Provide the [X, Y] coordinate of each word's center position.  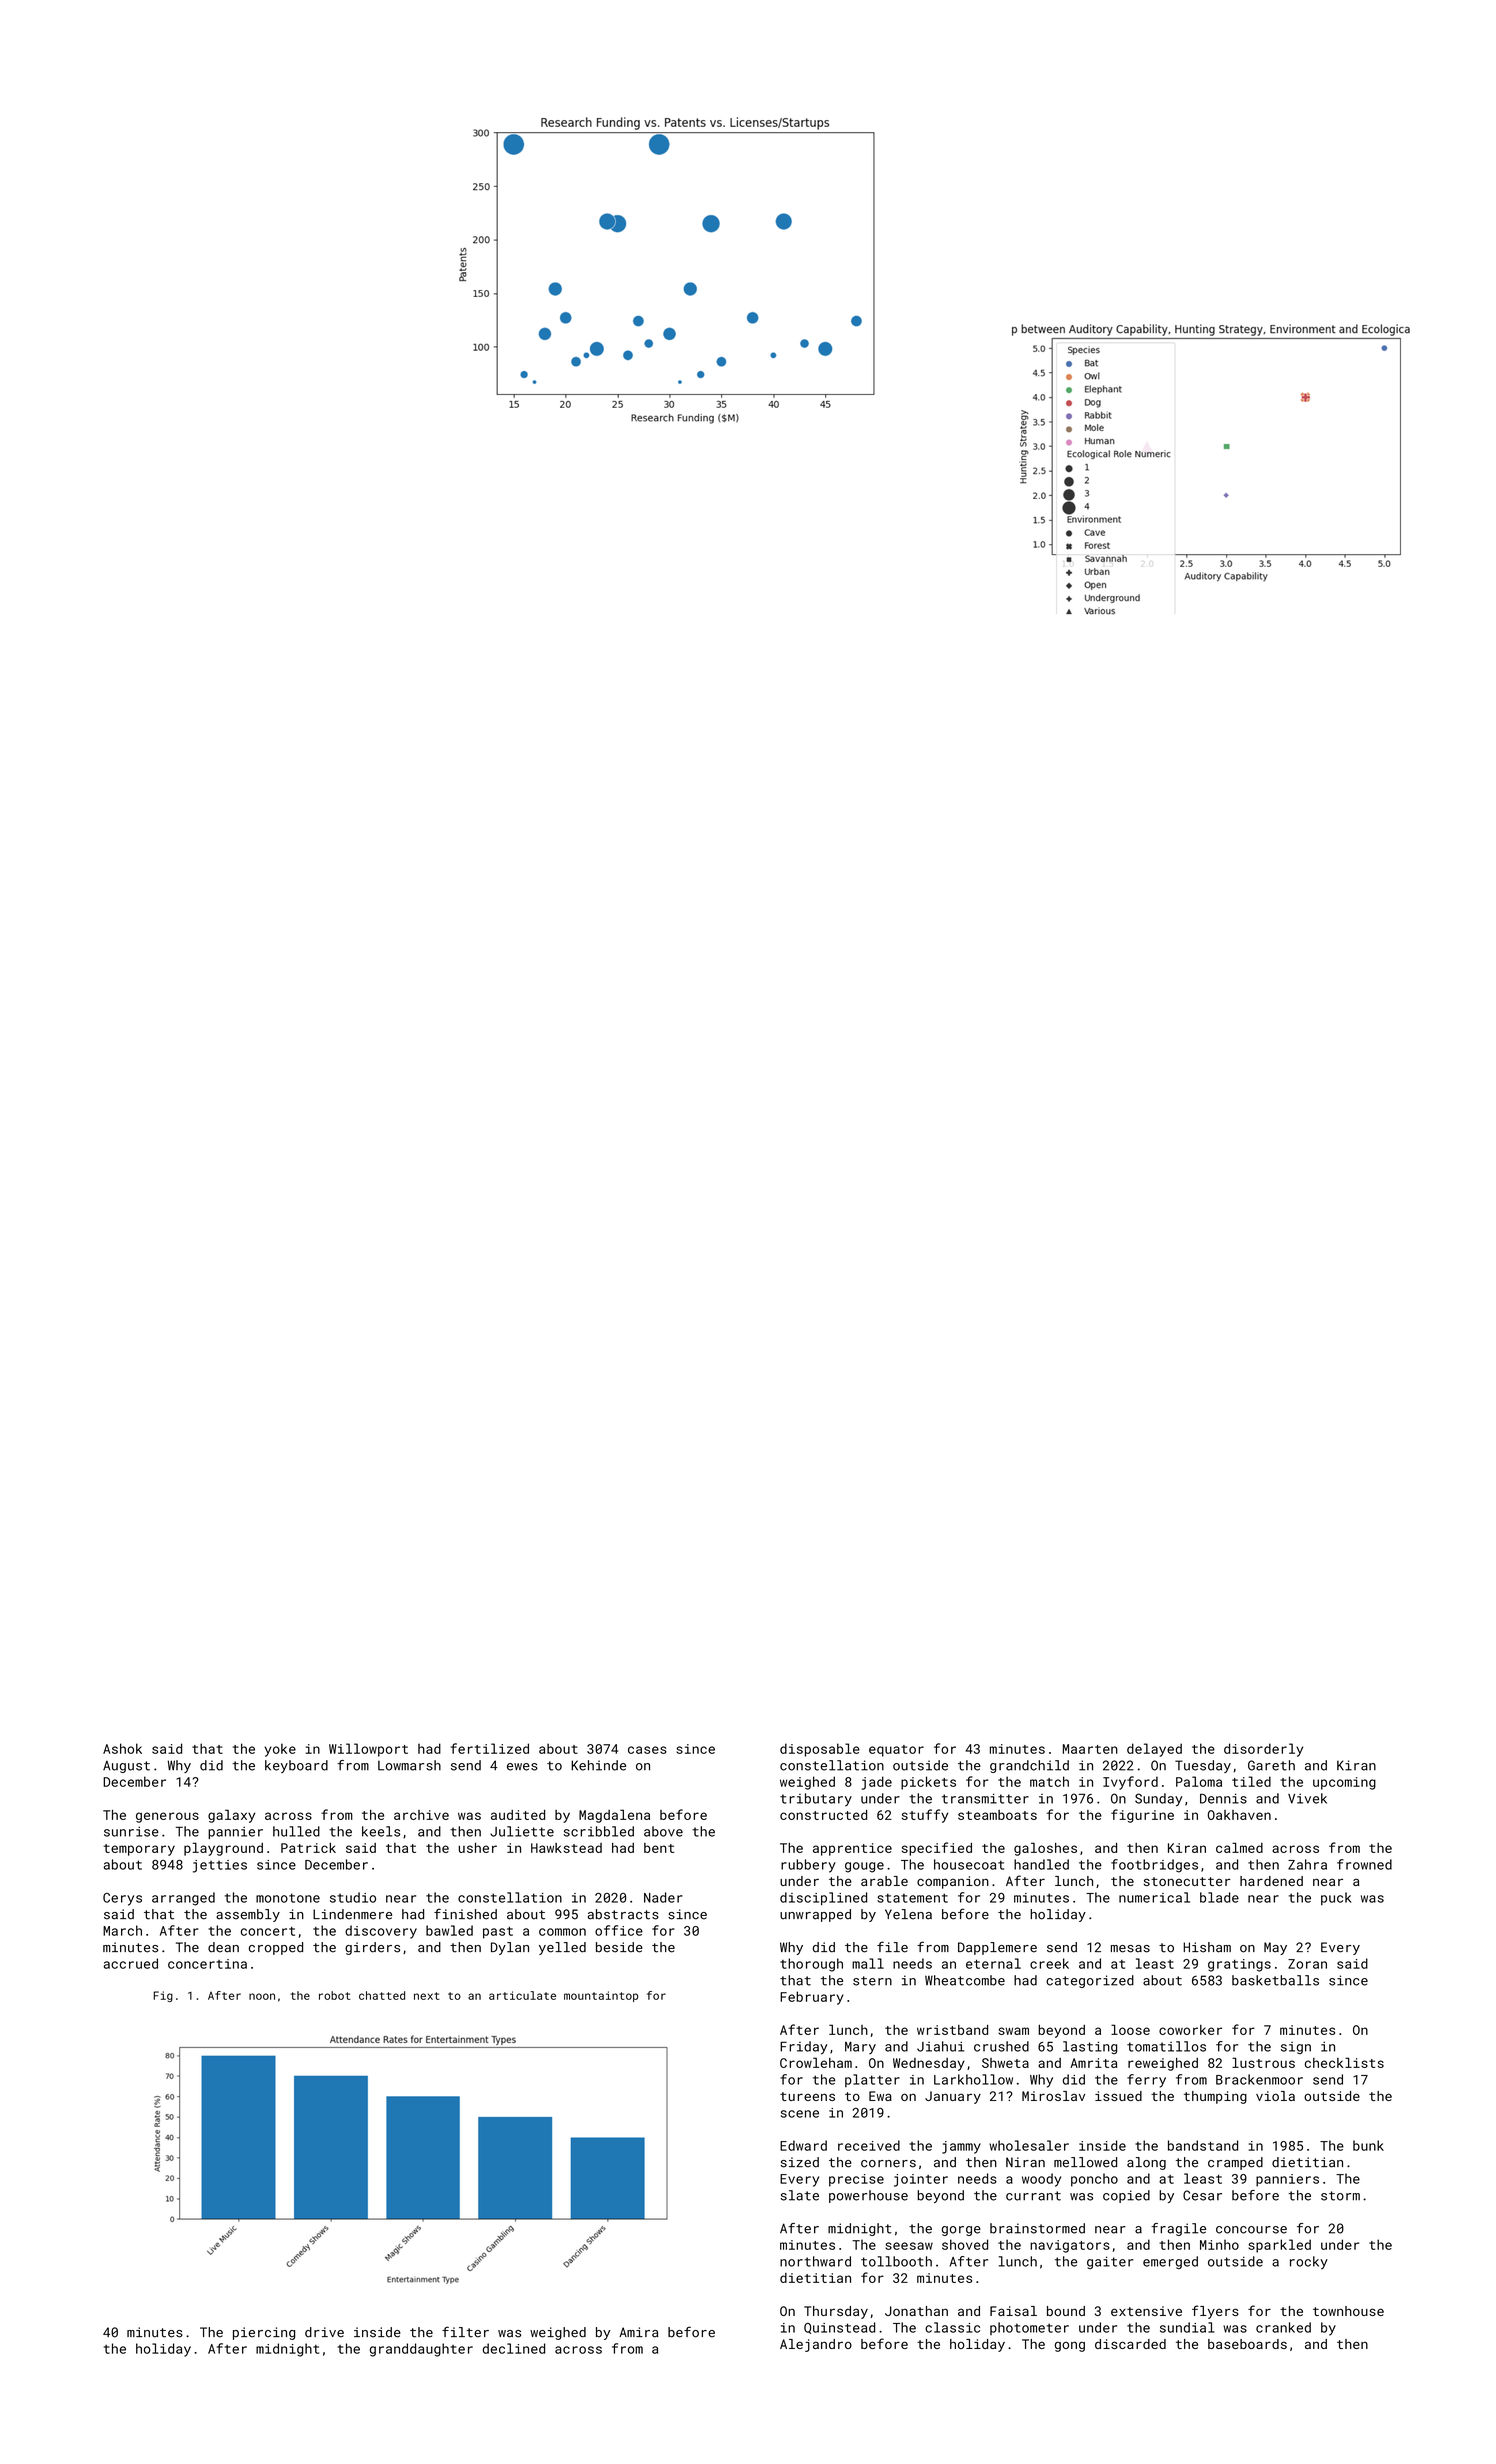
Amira [638, 2332]
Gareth [1271, 1765]
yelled [562, 1948]
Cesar [1202, 2195]
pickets [928, 1783]
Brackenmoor [1259, 2079]
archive [421, 1815]
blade [1219, 1897]
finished [465, 1914]
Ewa [880, 2096]
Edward [803, 2145]
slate [799, 2195]
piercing [264, 2333]
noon [262, 1996]
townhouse [1348, 2311]
